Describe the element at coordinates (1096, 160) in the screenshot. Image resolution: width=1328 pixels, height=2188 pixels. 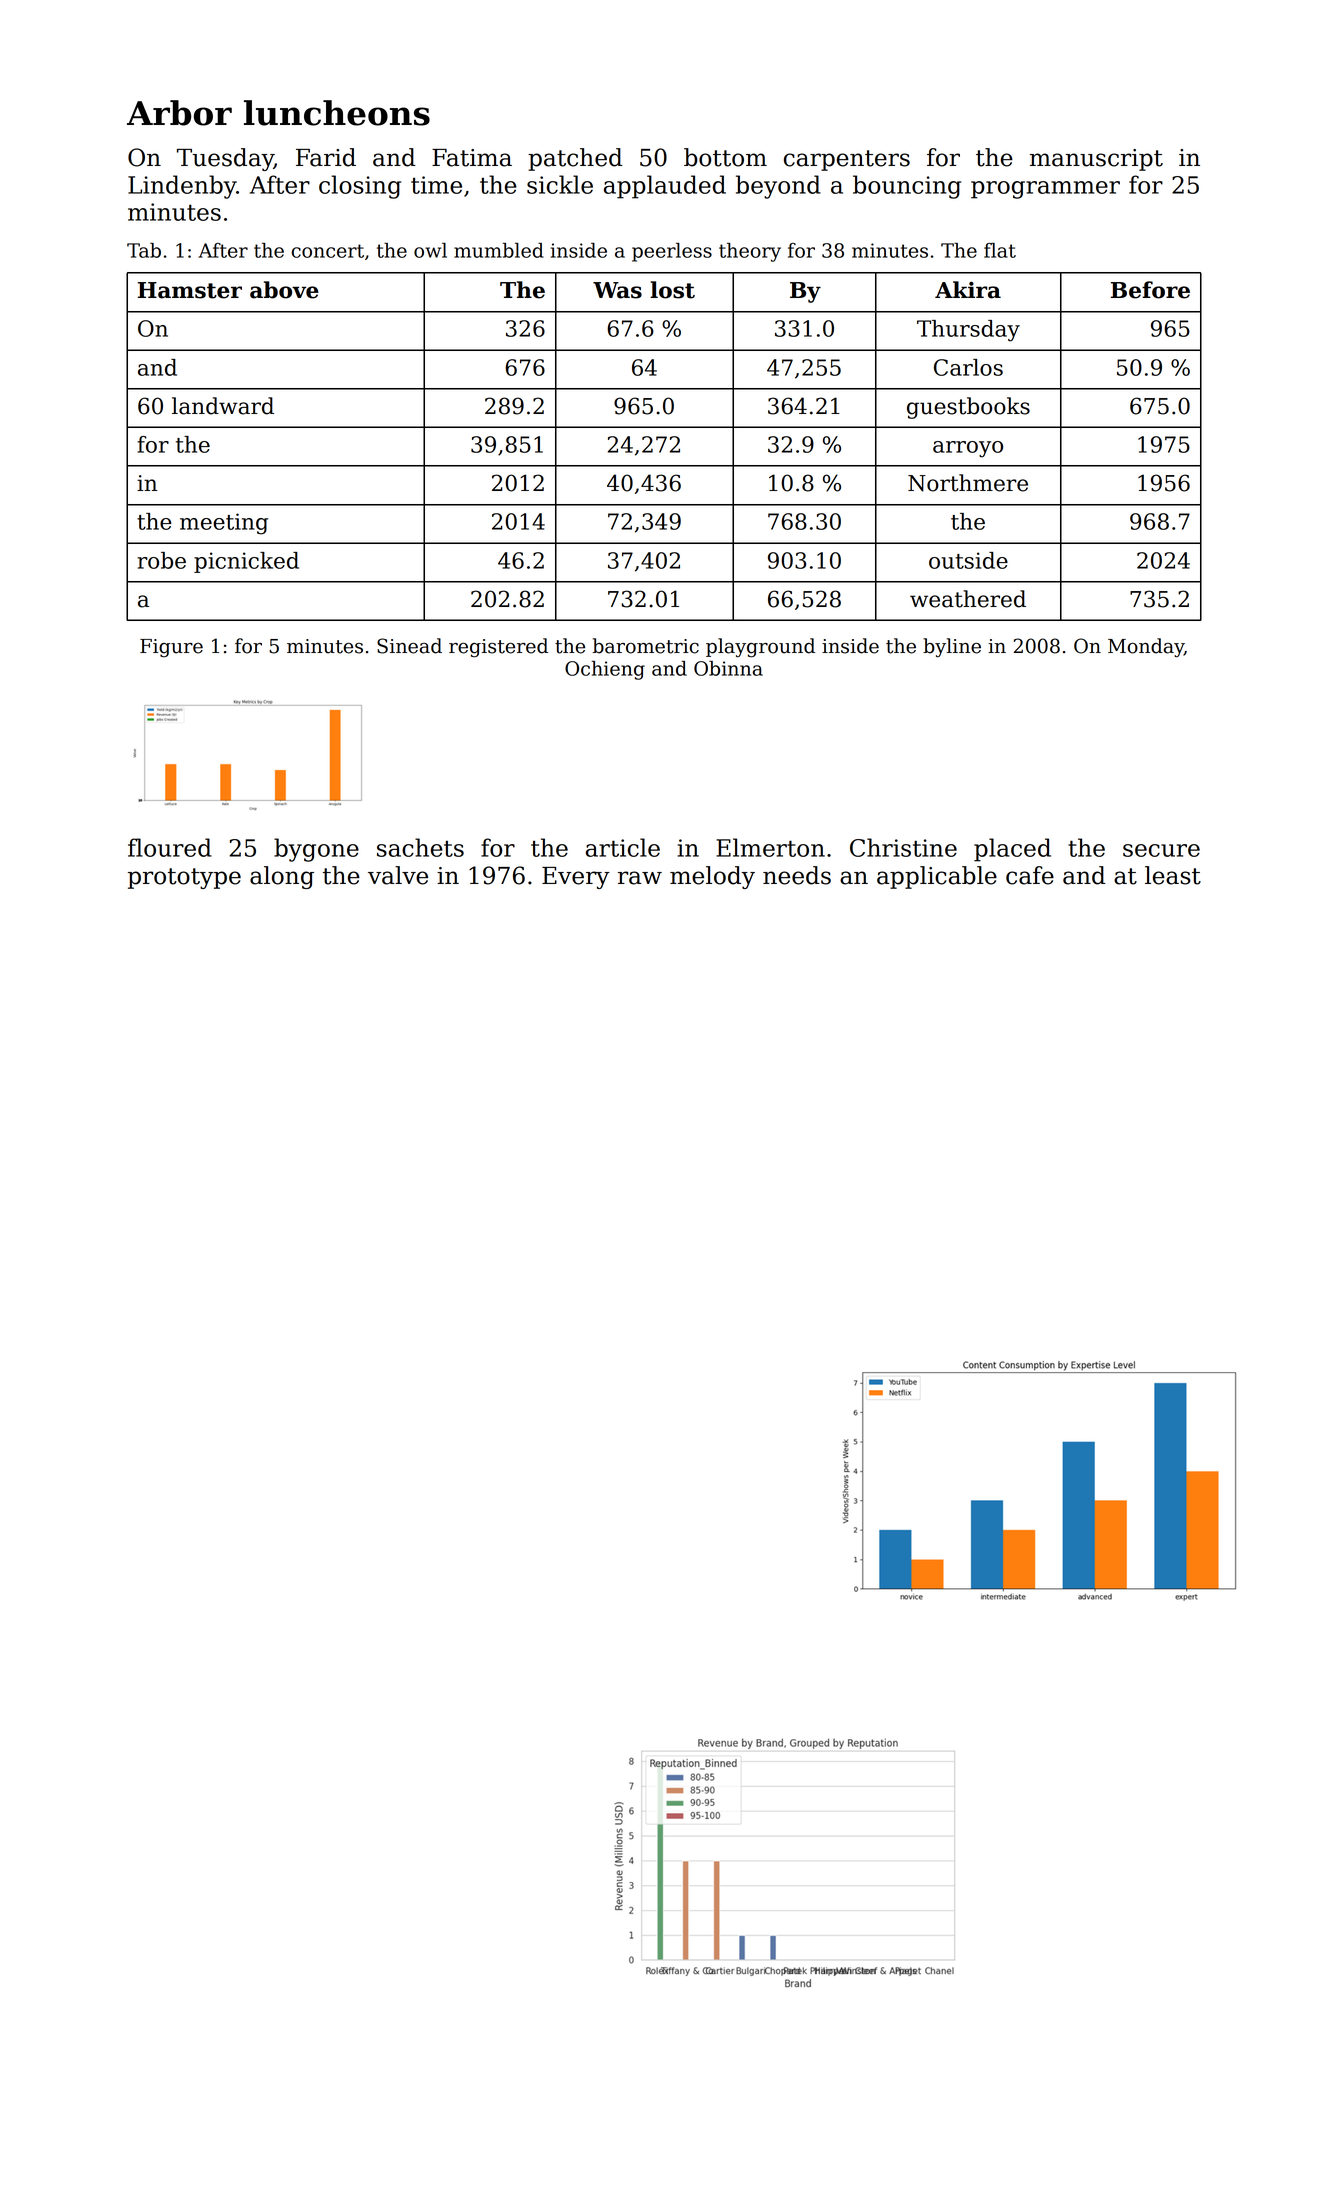
I see `manuscript` at that location.
